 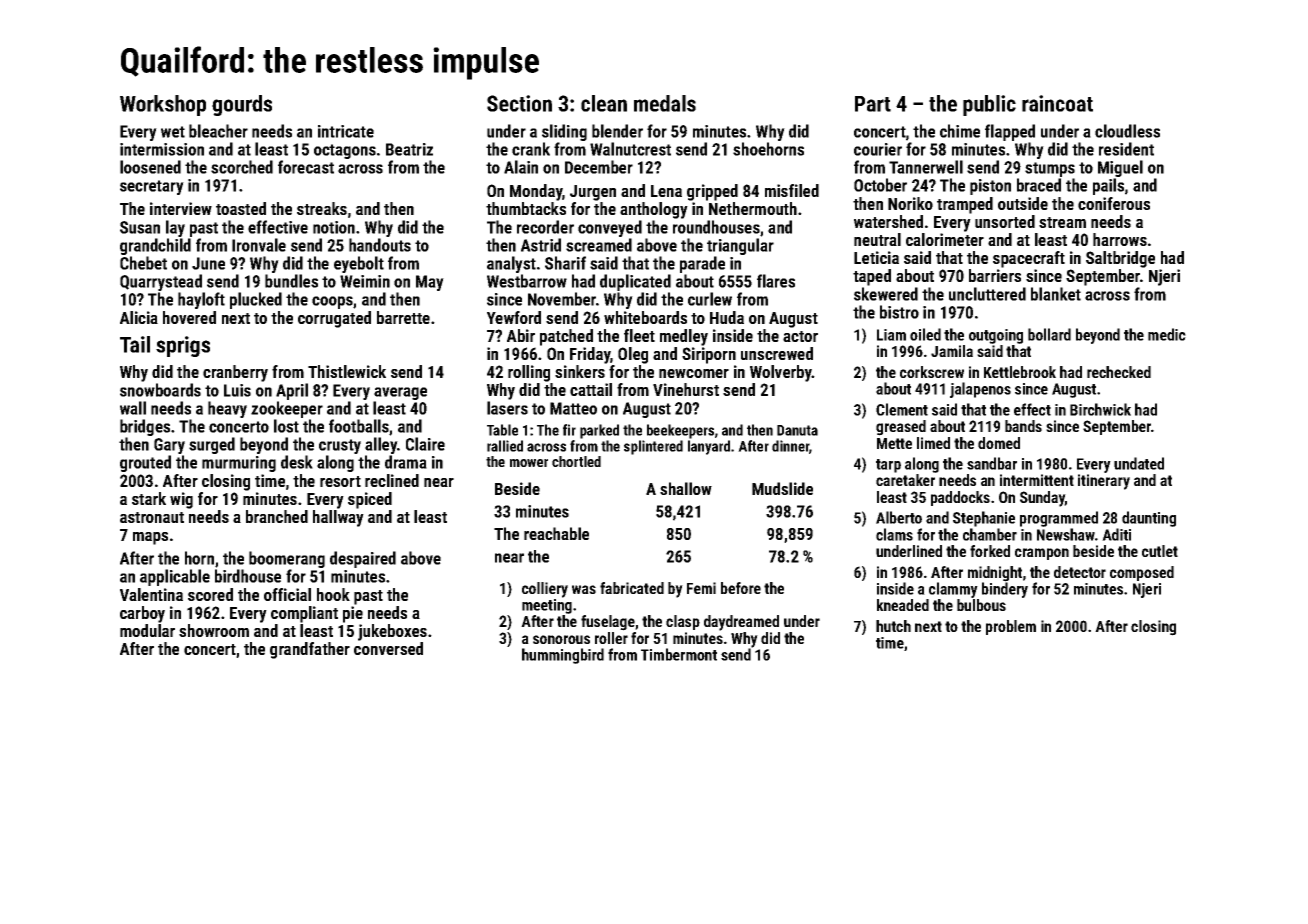 I want to click on reachable, so click(x=556, y=533).
